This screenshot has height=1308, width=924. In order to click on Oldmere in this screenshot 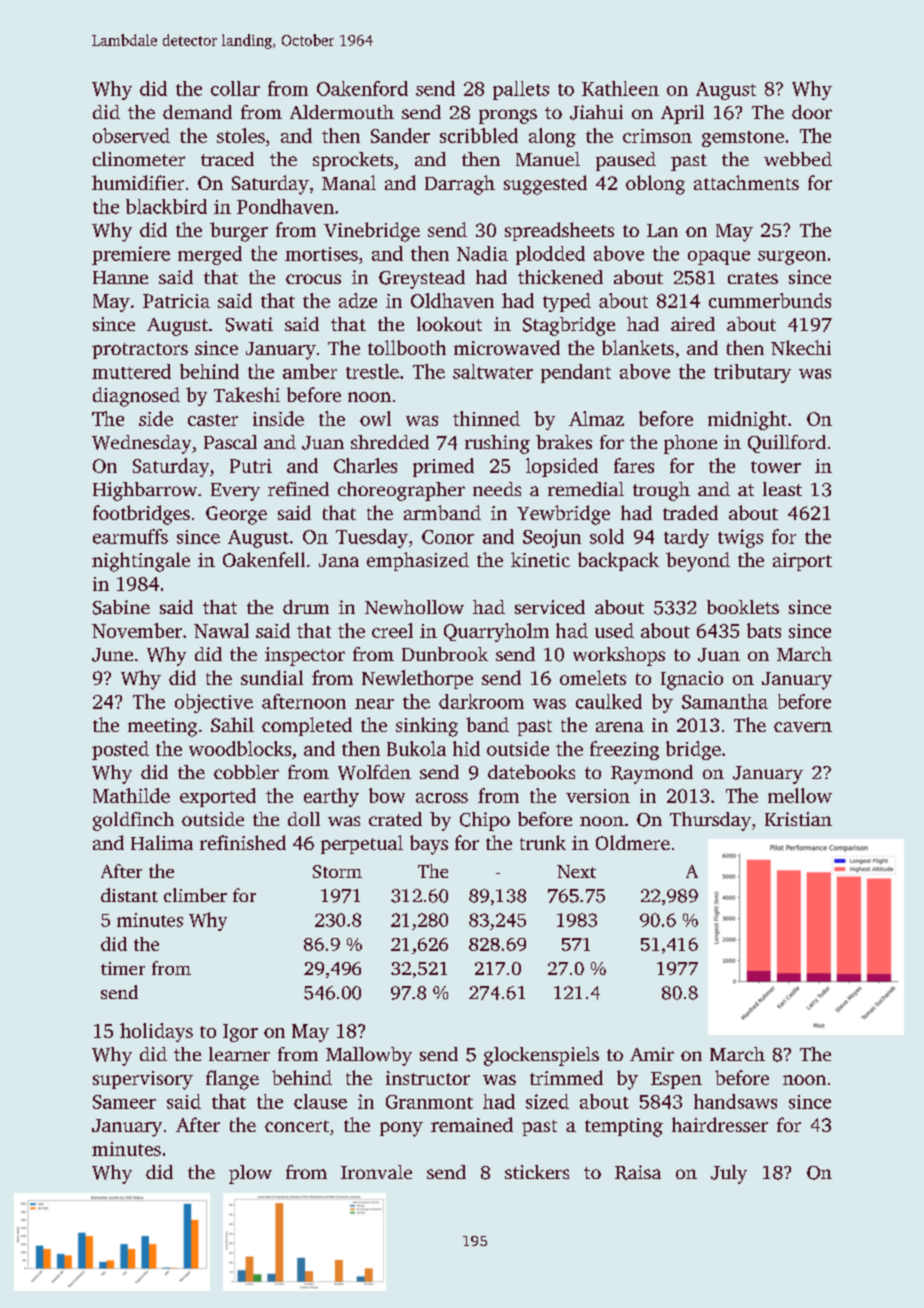, I will do `click(633, 842)`.
